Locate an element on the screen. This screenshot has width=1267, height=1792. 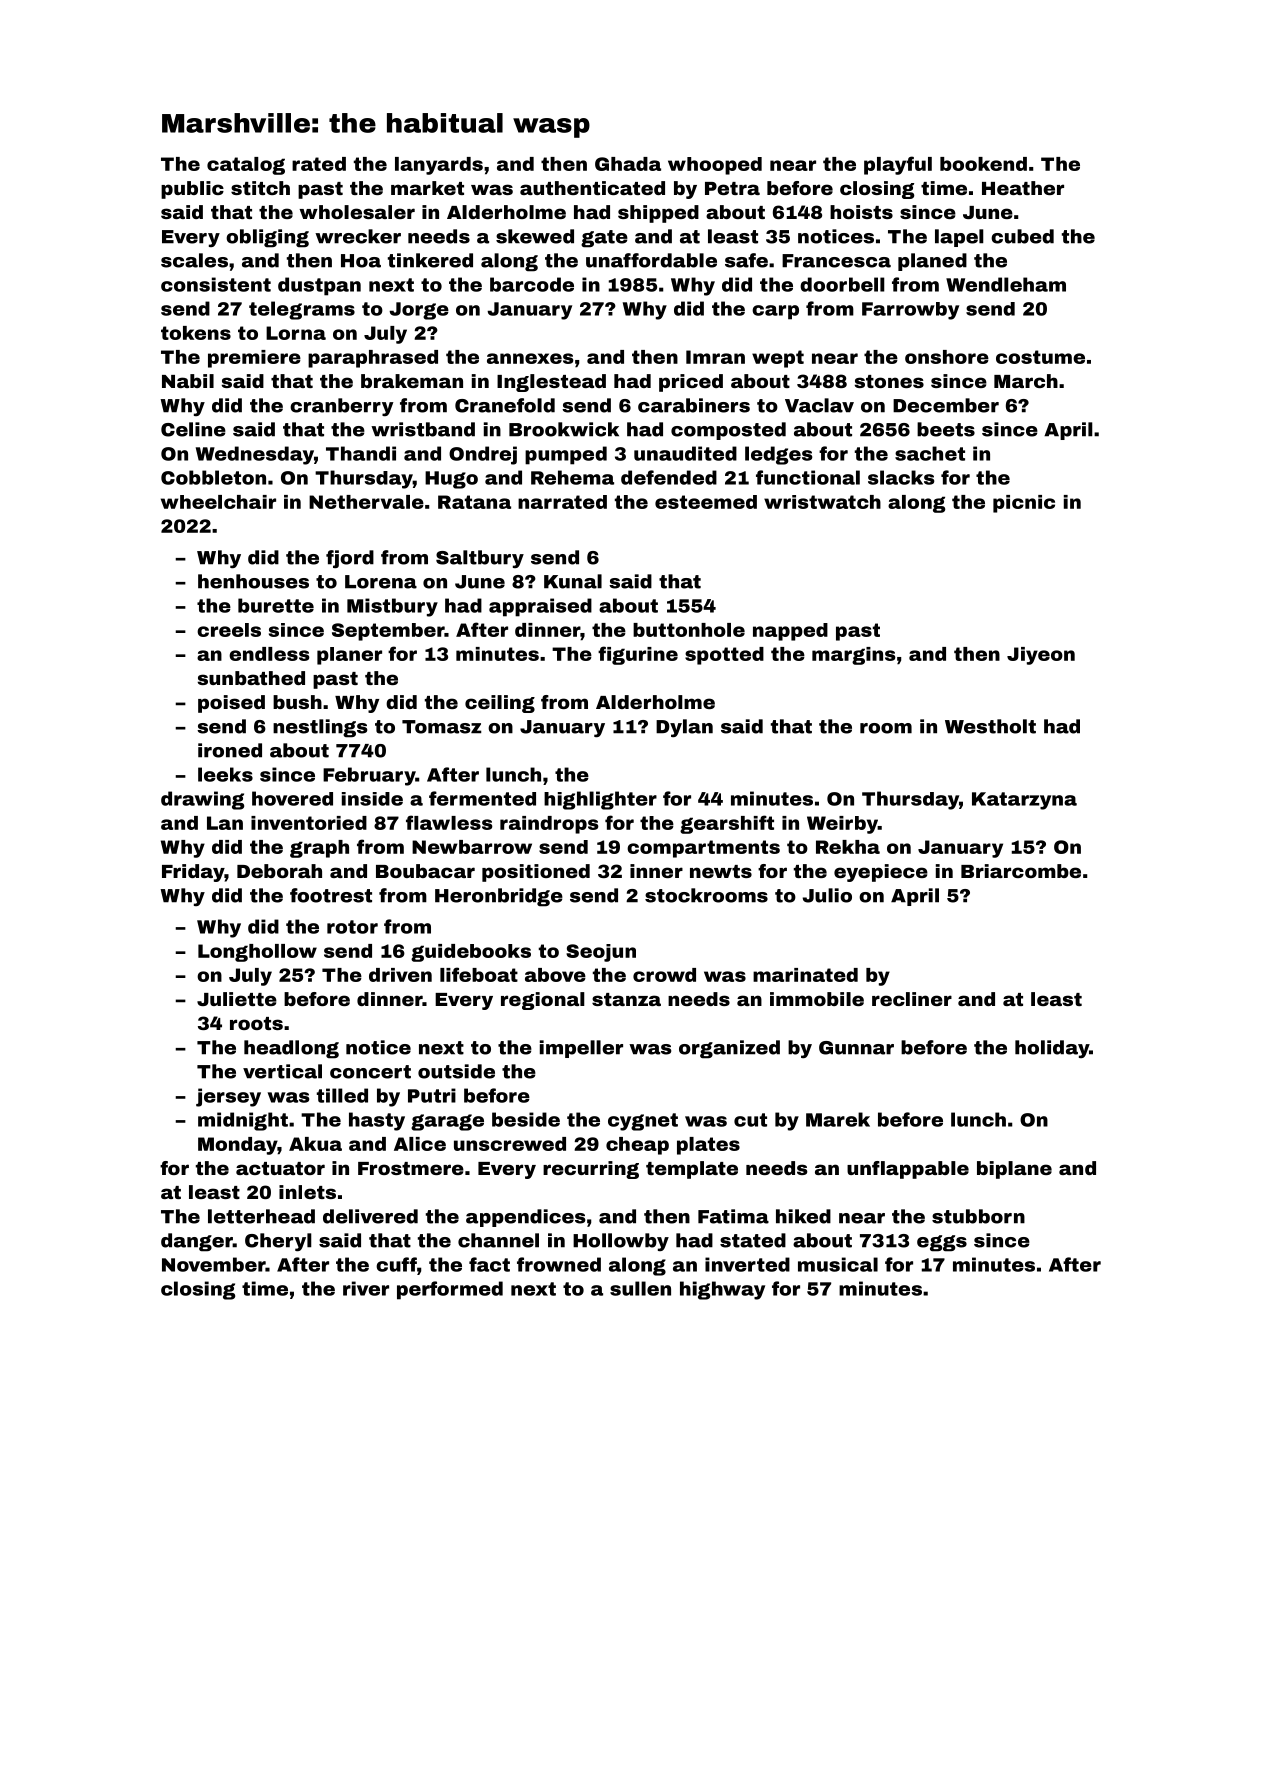
barcode is located at coordinates (532, 284).
